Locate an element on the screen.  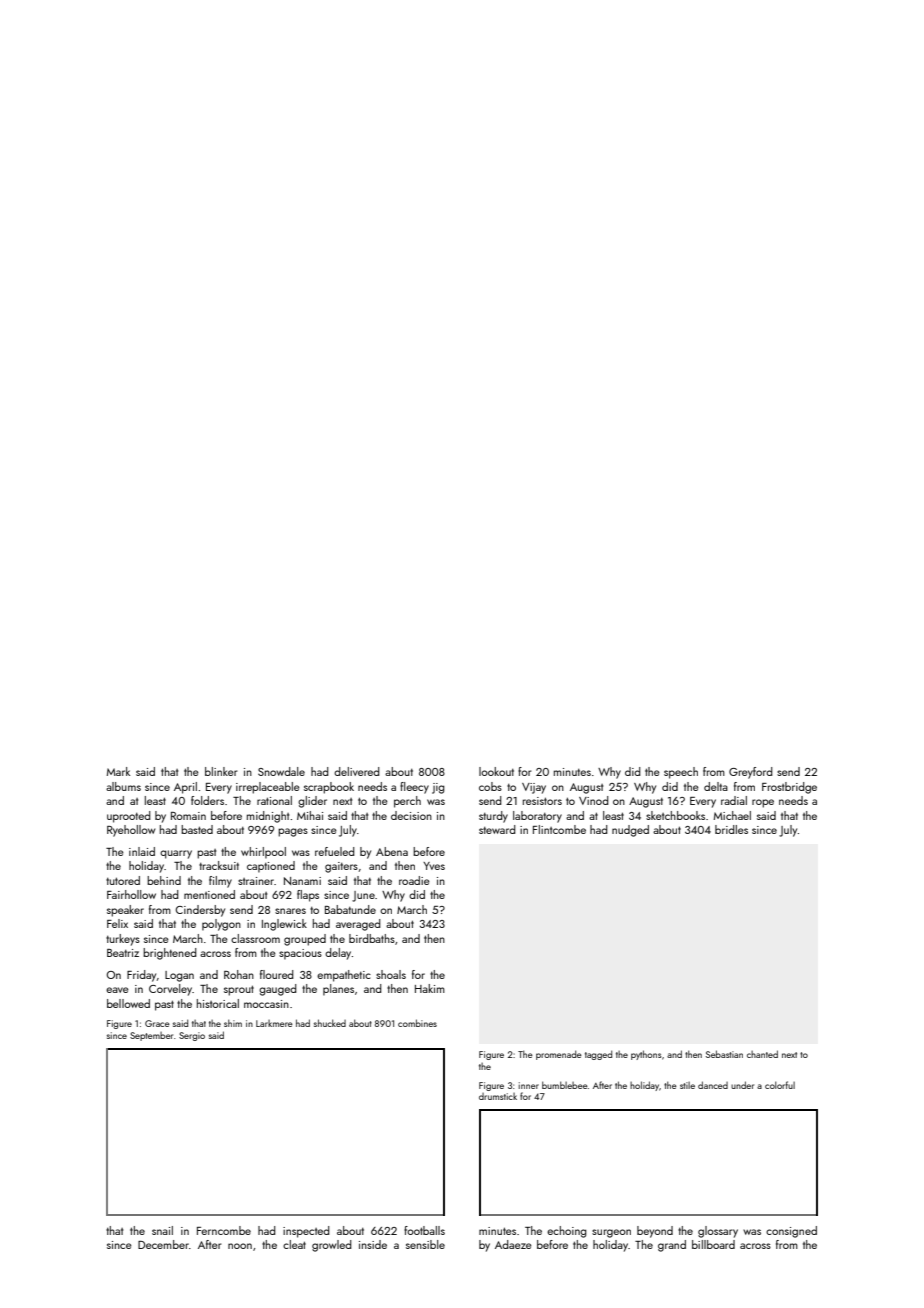
inner is located at coordinates (529, 1085).
